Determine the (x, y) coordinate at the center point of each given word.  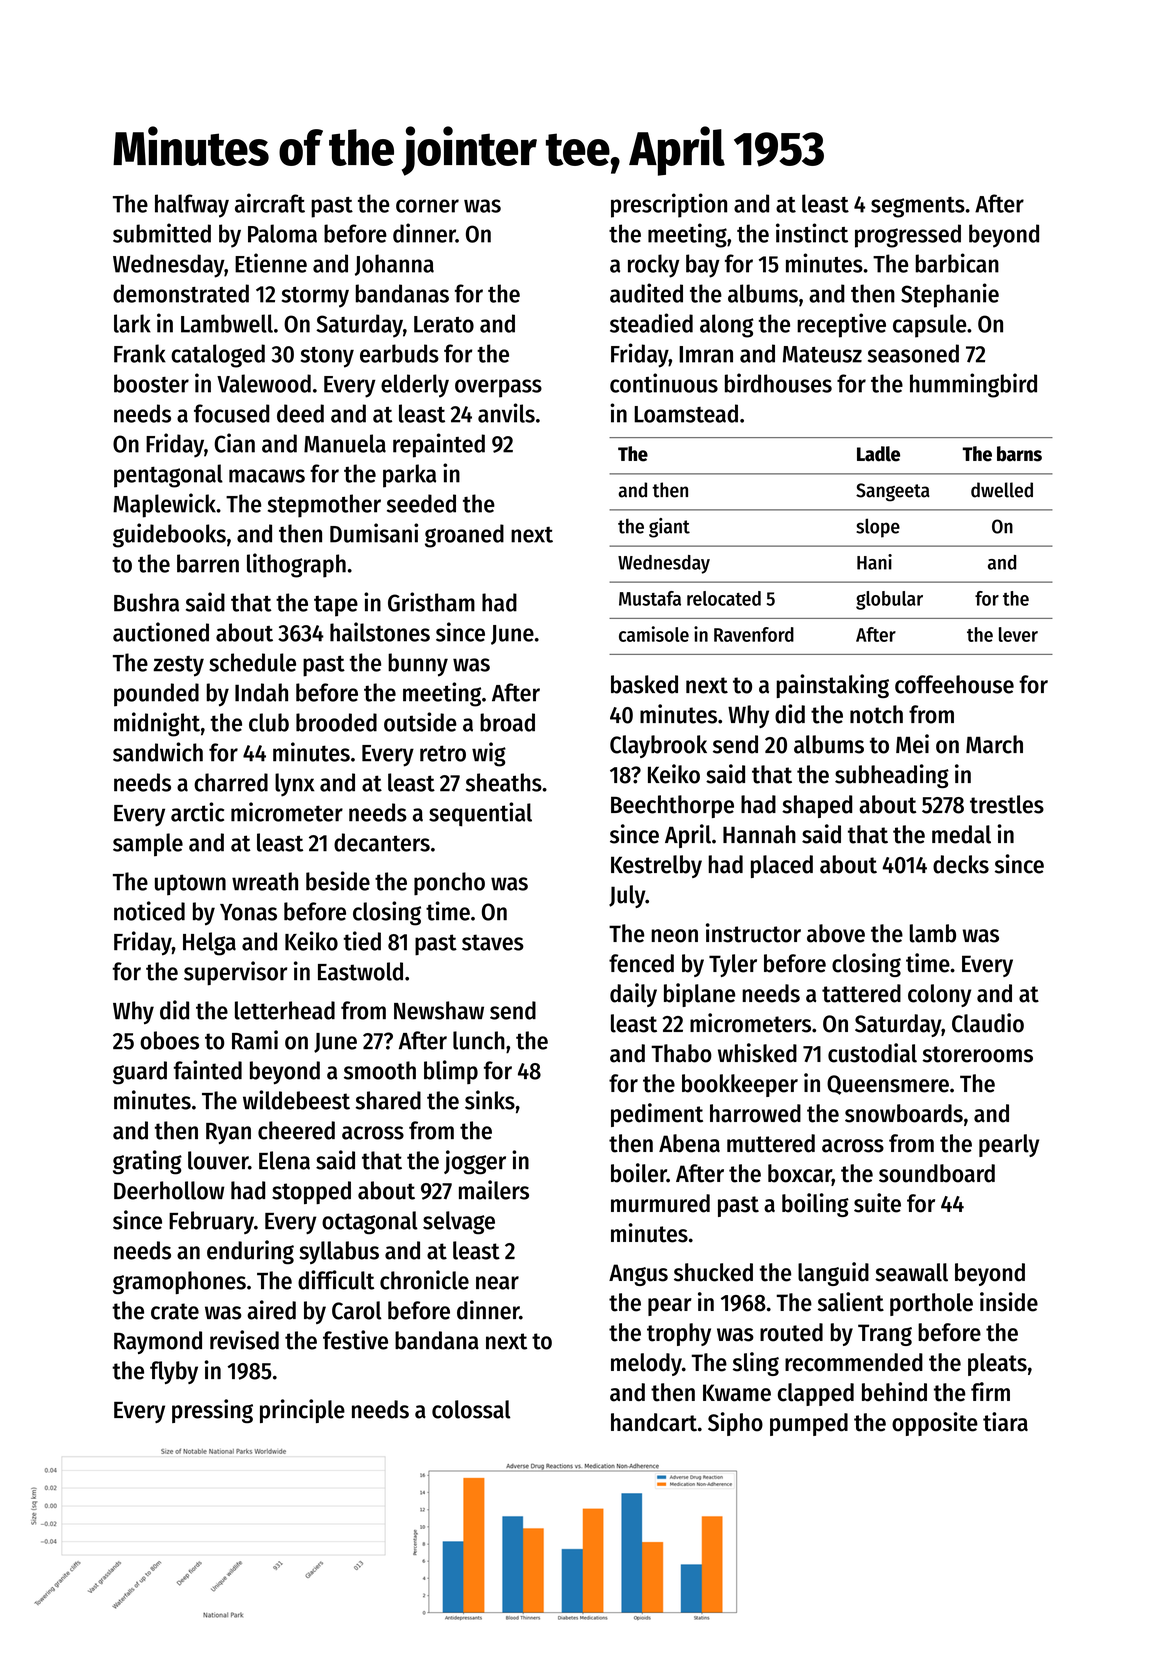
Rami (255, 1040)
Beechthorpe (672, 806)
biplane (699, 995)
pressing (212, 1411)
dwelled (1002, 490)
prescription (669, 205)
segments (918, 207)
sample (148, 845)
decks (961, 864)
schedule (252, 662)
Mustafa (650, 598)
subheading (892, 776)
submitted (162, 233)
